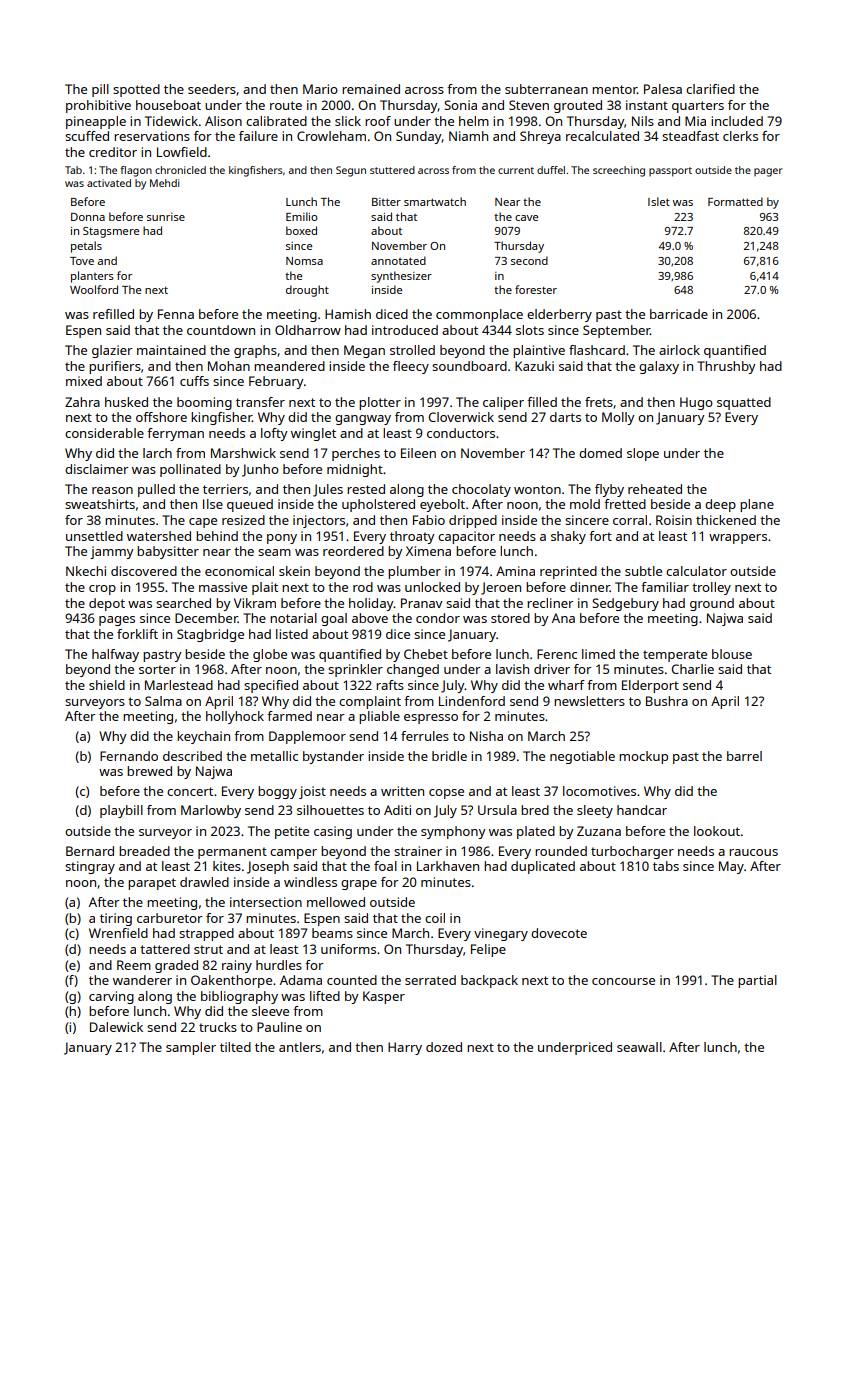  I want to click on barricade, so click(679, 314).
